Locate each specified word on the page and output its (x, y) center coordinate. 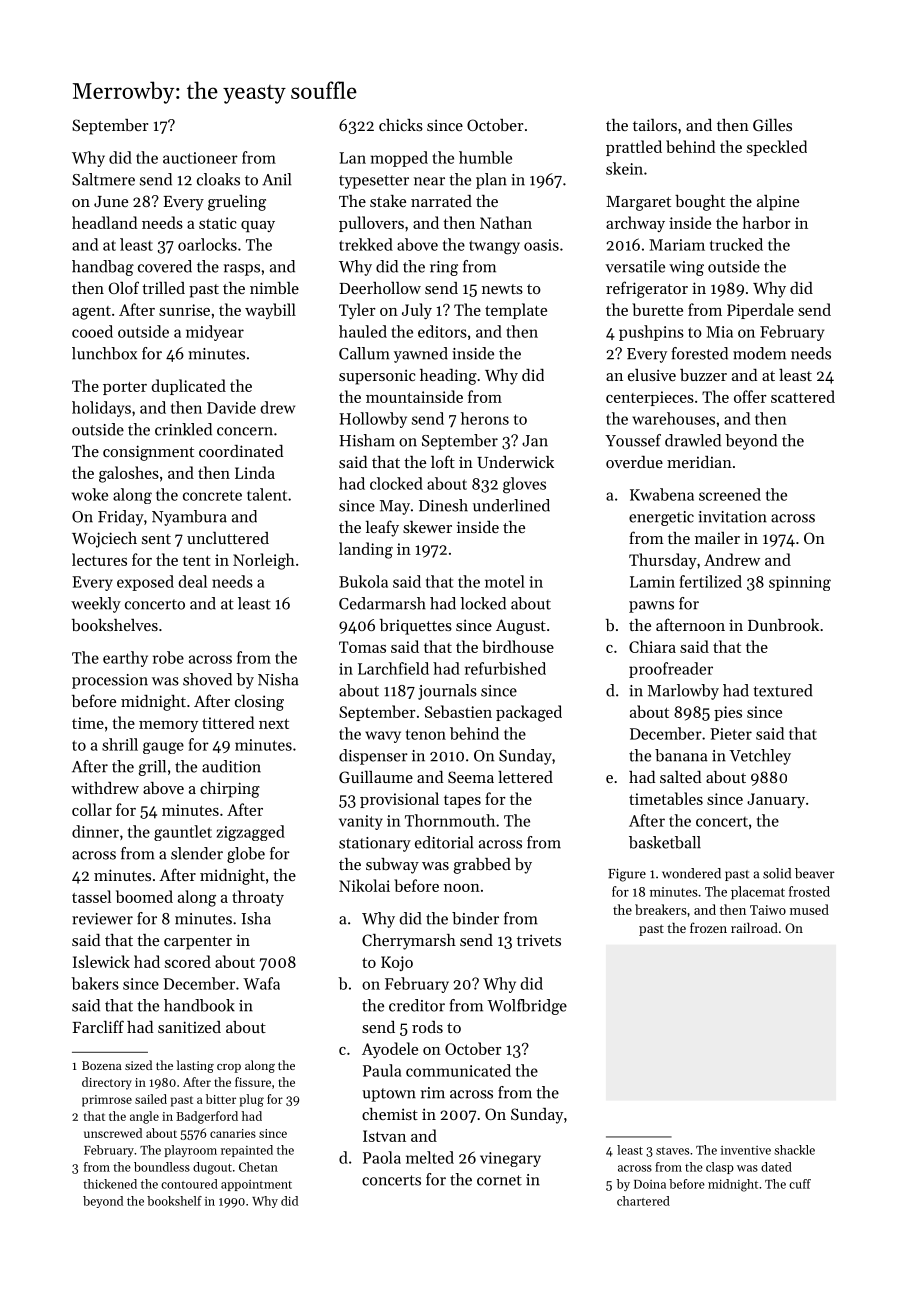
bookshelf (174, 1201)
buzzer (703, 375)
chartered (643, 1201)
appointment (256, 1185)
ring (444, 268)
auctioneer (200, 158)
